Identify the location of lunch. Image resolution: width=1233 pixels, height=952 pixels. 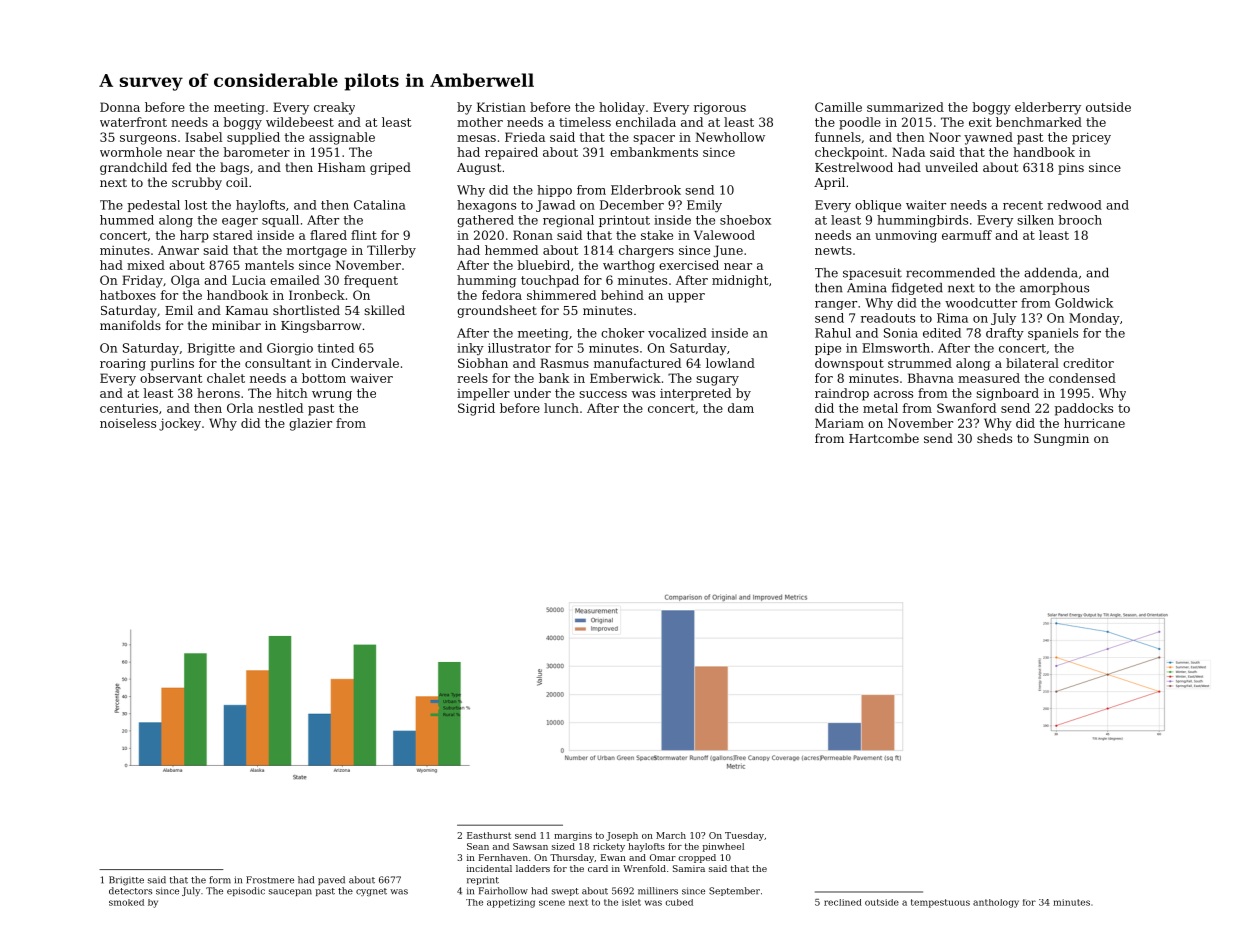
(561, 408).
